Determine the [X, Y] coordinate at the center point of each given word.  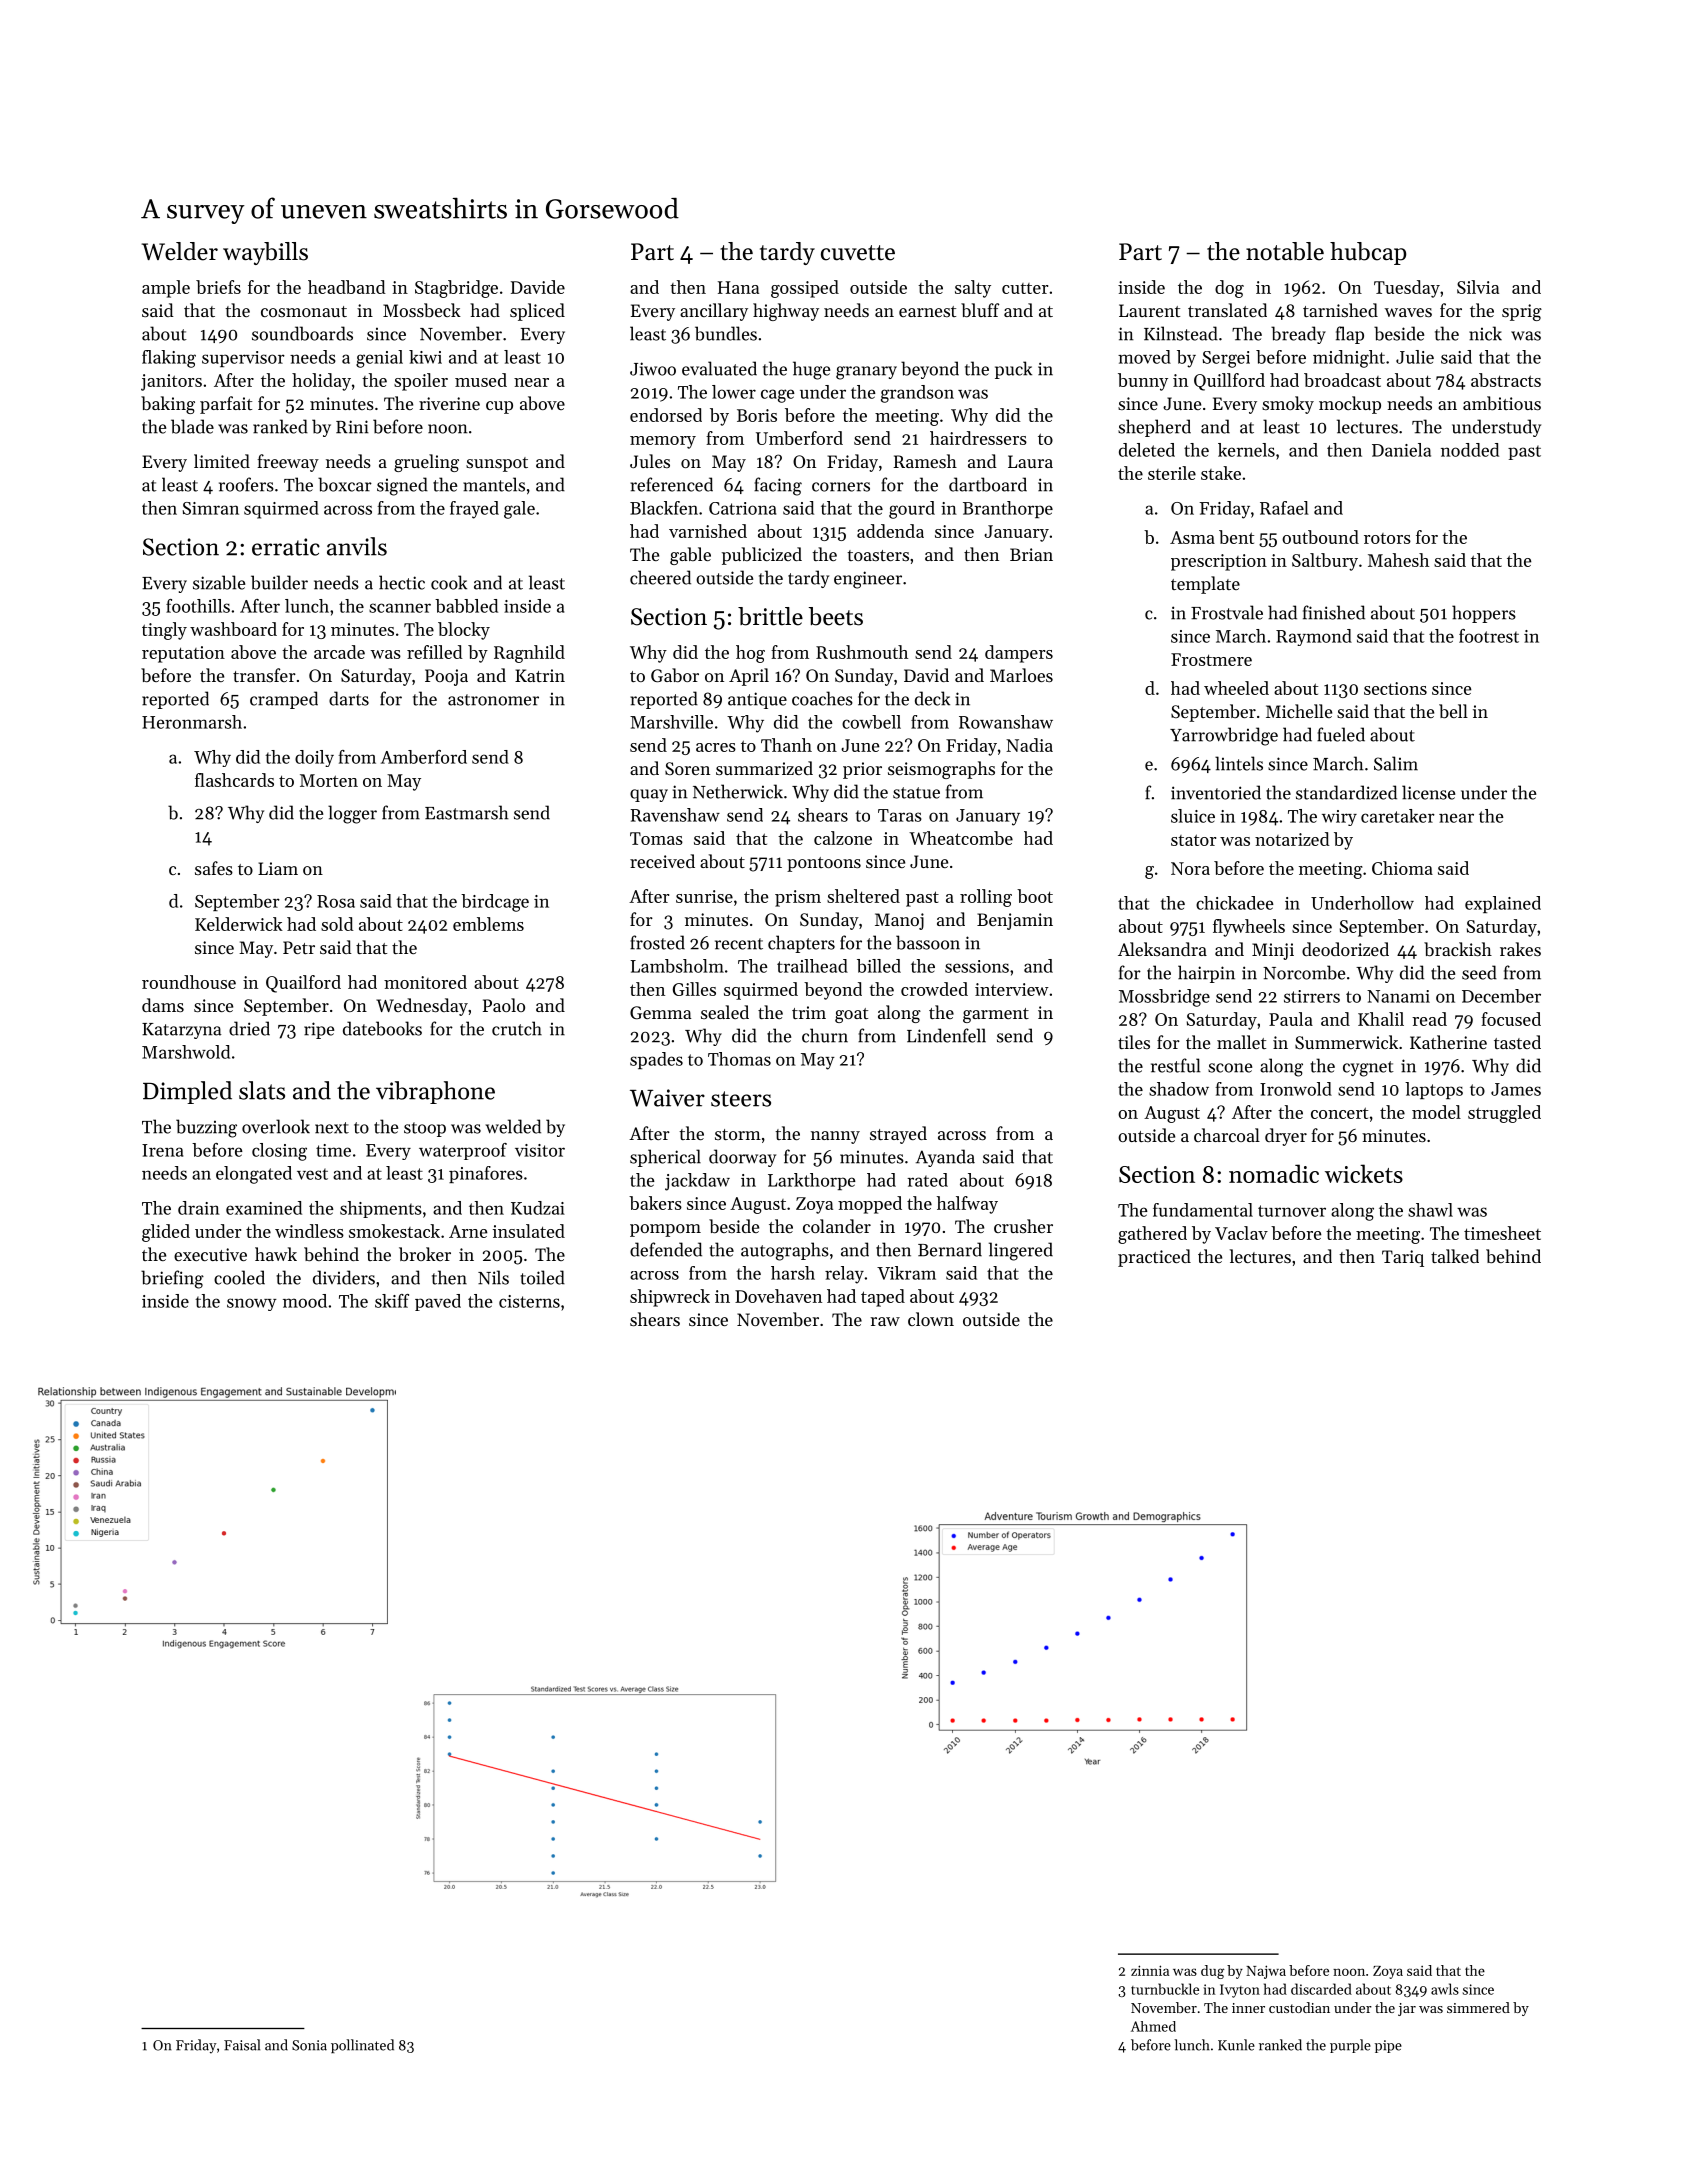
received [662, 861]
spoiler [421, 382]
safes [214, 868]
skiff [392, 1301]
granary [866, 373]
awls [1445, 1989]
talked [1455, 1256]
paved [438, 1302]
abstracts [1506, 380]
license [1428, 792]
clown [931, 1319]
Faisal [242, 2045]
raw [885, 1321]
